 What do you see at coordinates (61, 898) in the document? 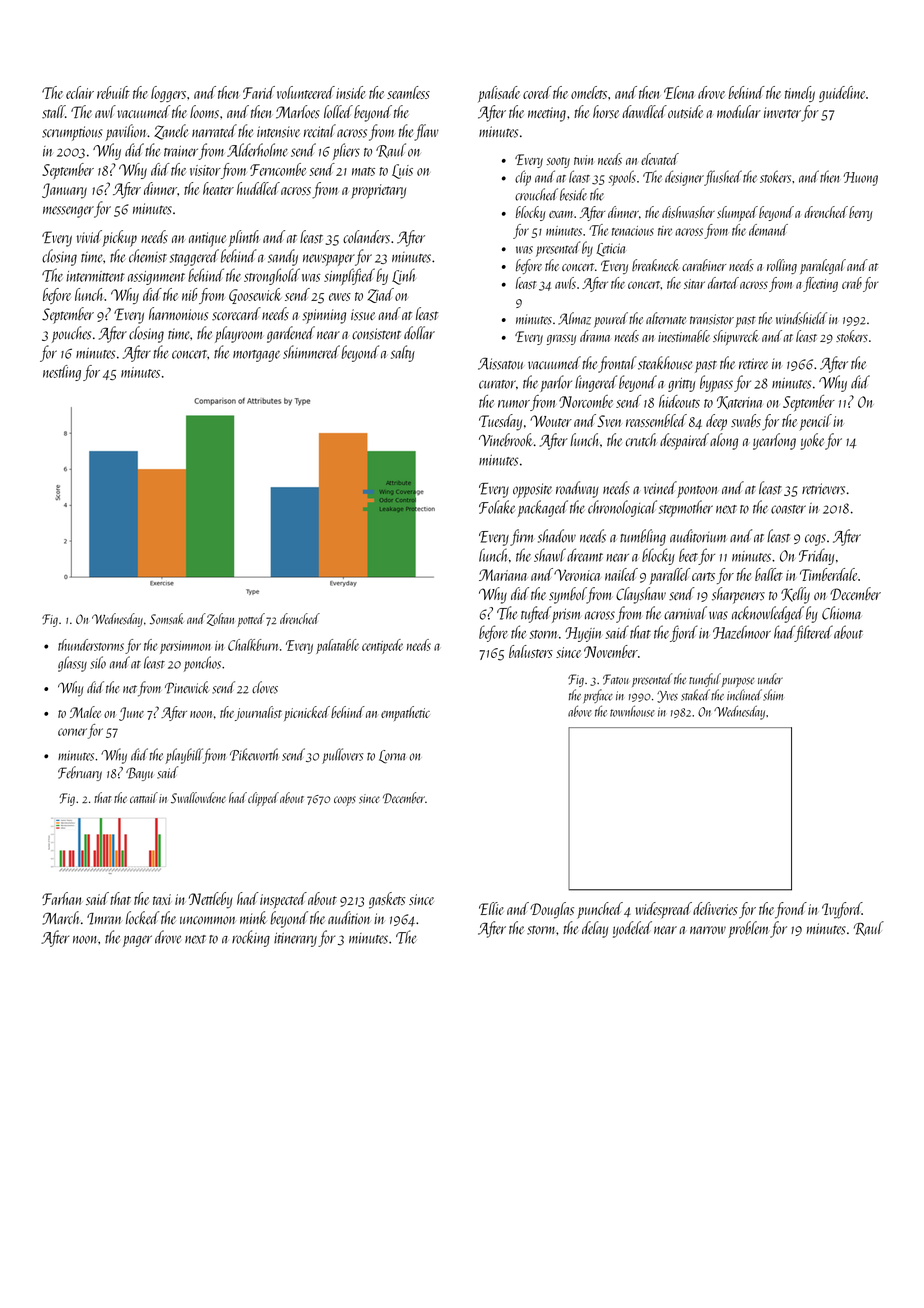
I see `Farhan` at bounding box center [61, 898].
